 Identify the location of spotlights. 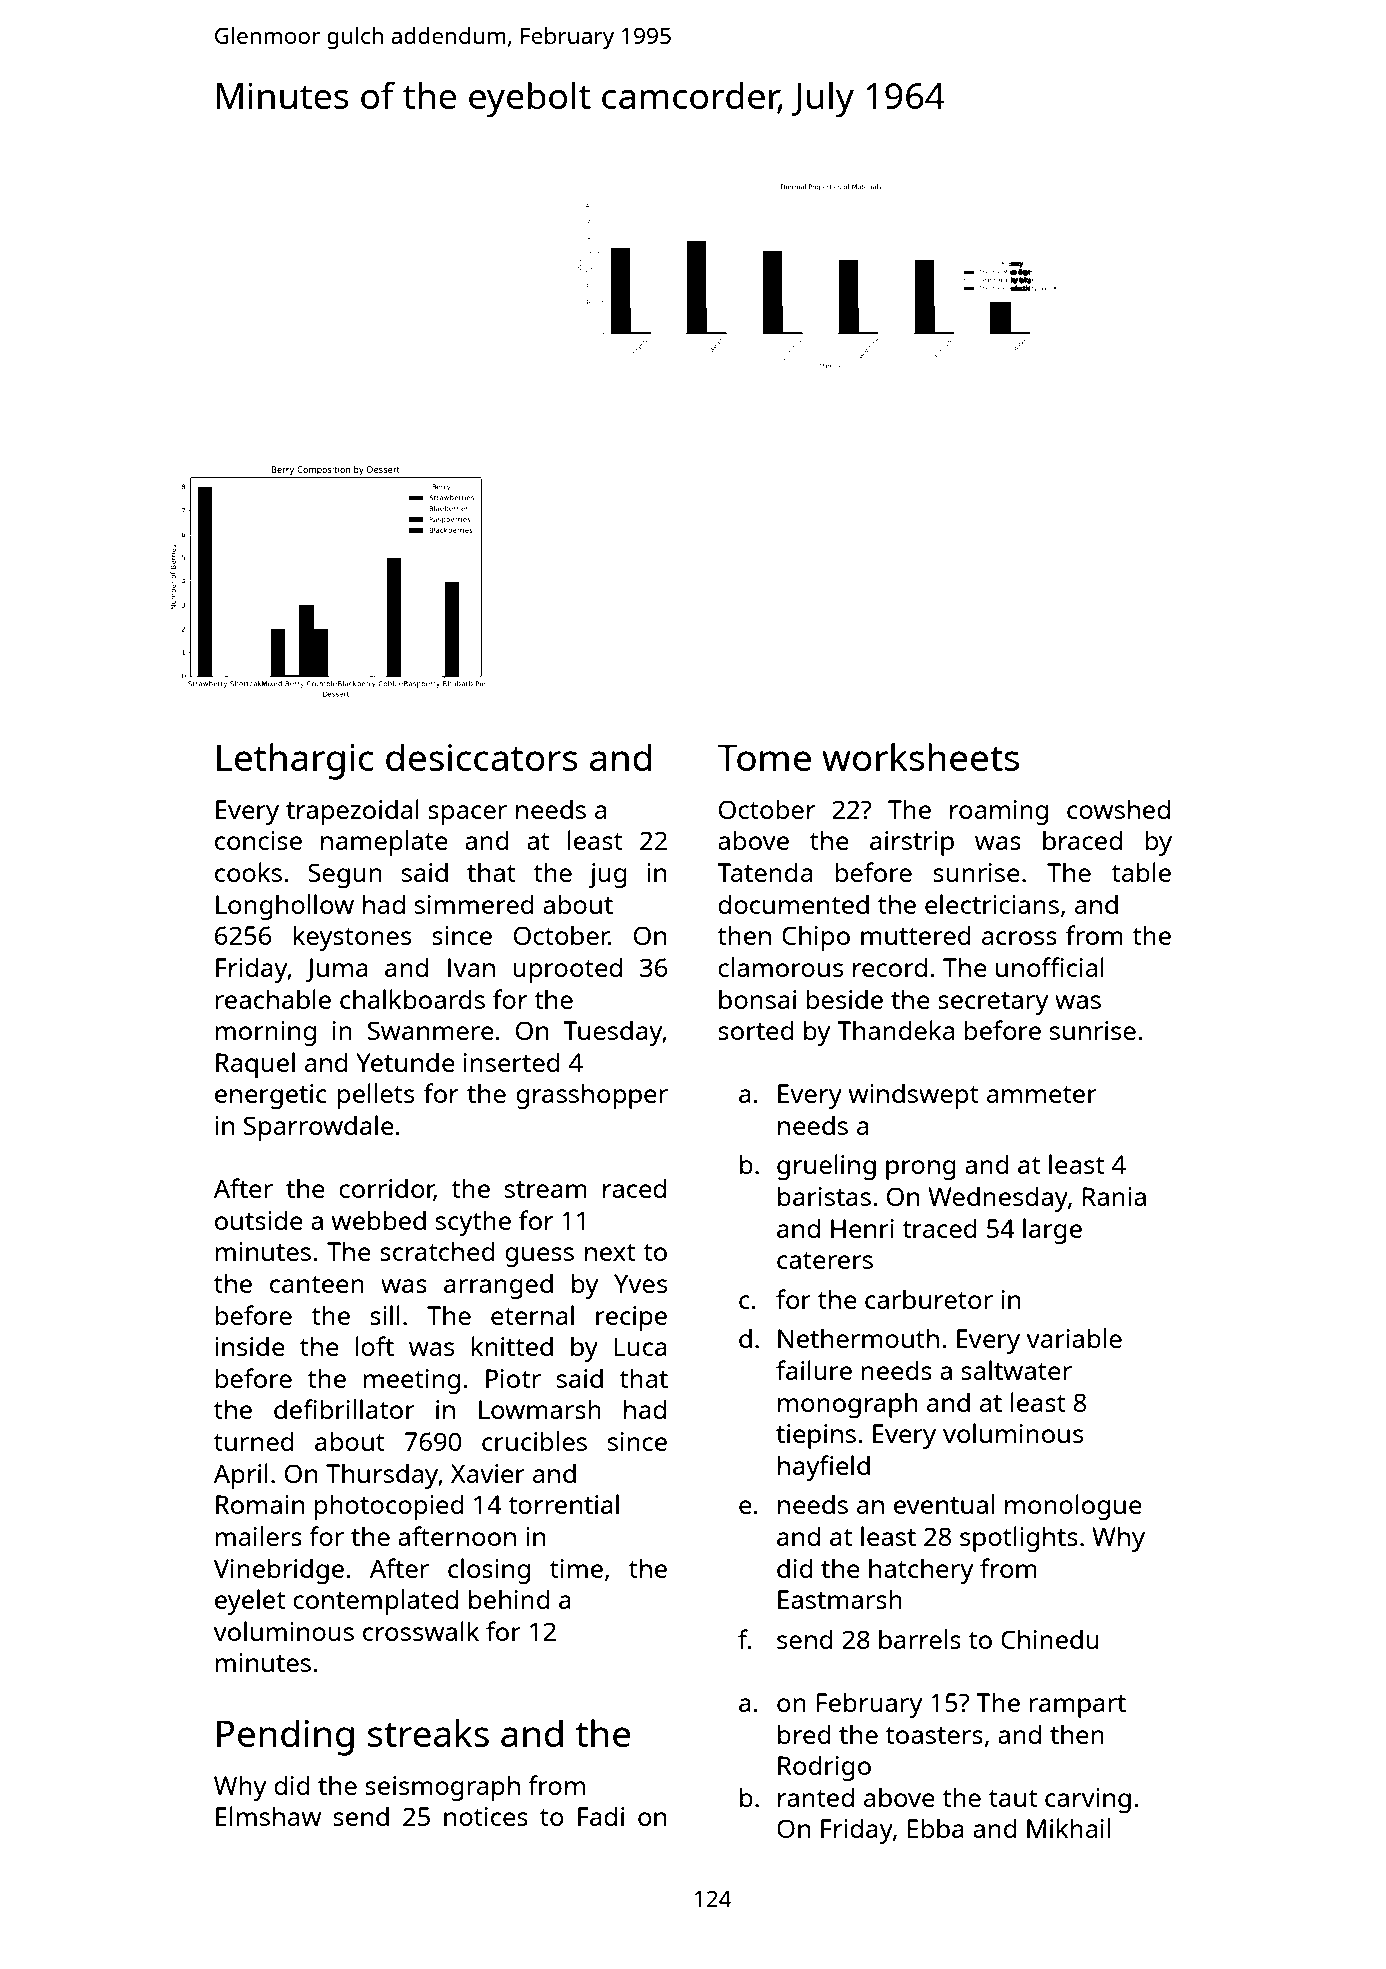
(1019, 1539).
